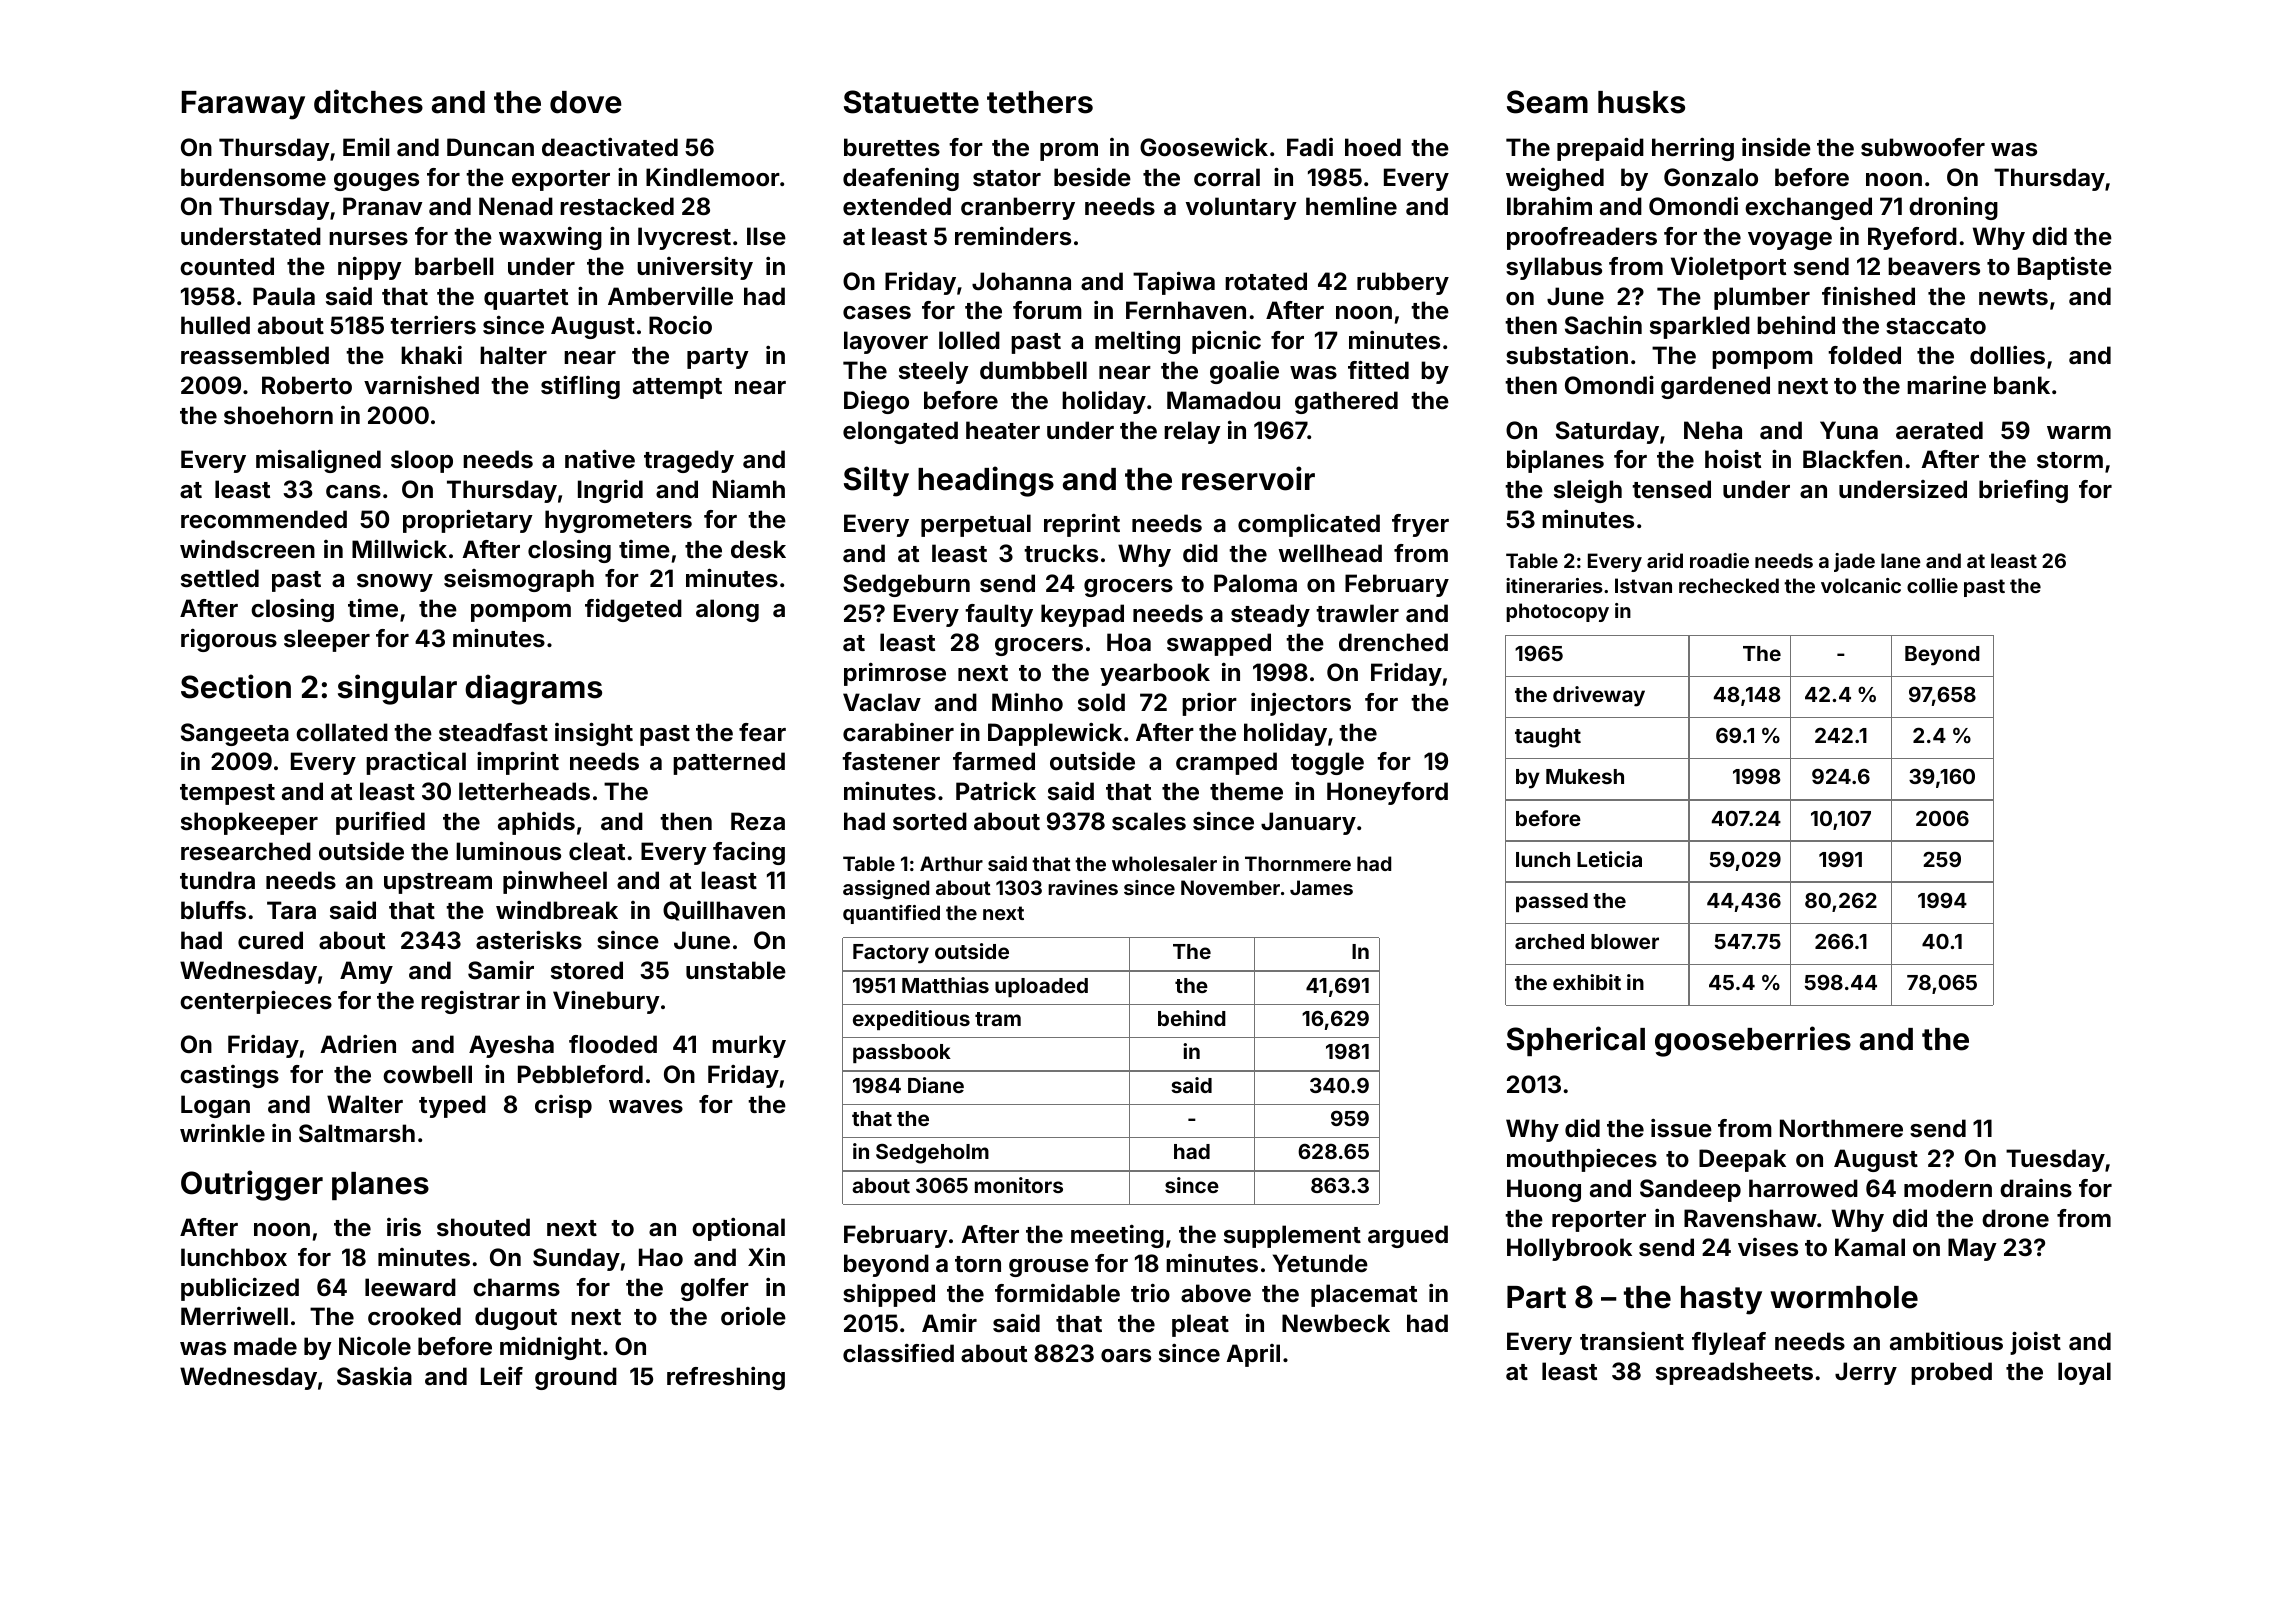  I want to click on husks, so click(1641, 102).
